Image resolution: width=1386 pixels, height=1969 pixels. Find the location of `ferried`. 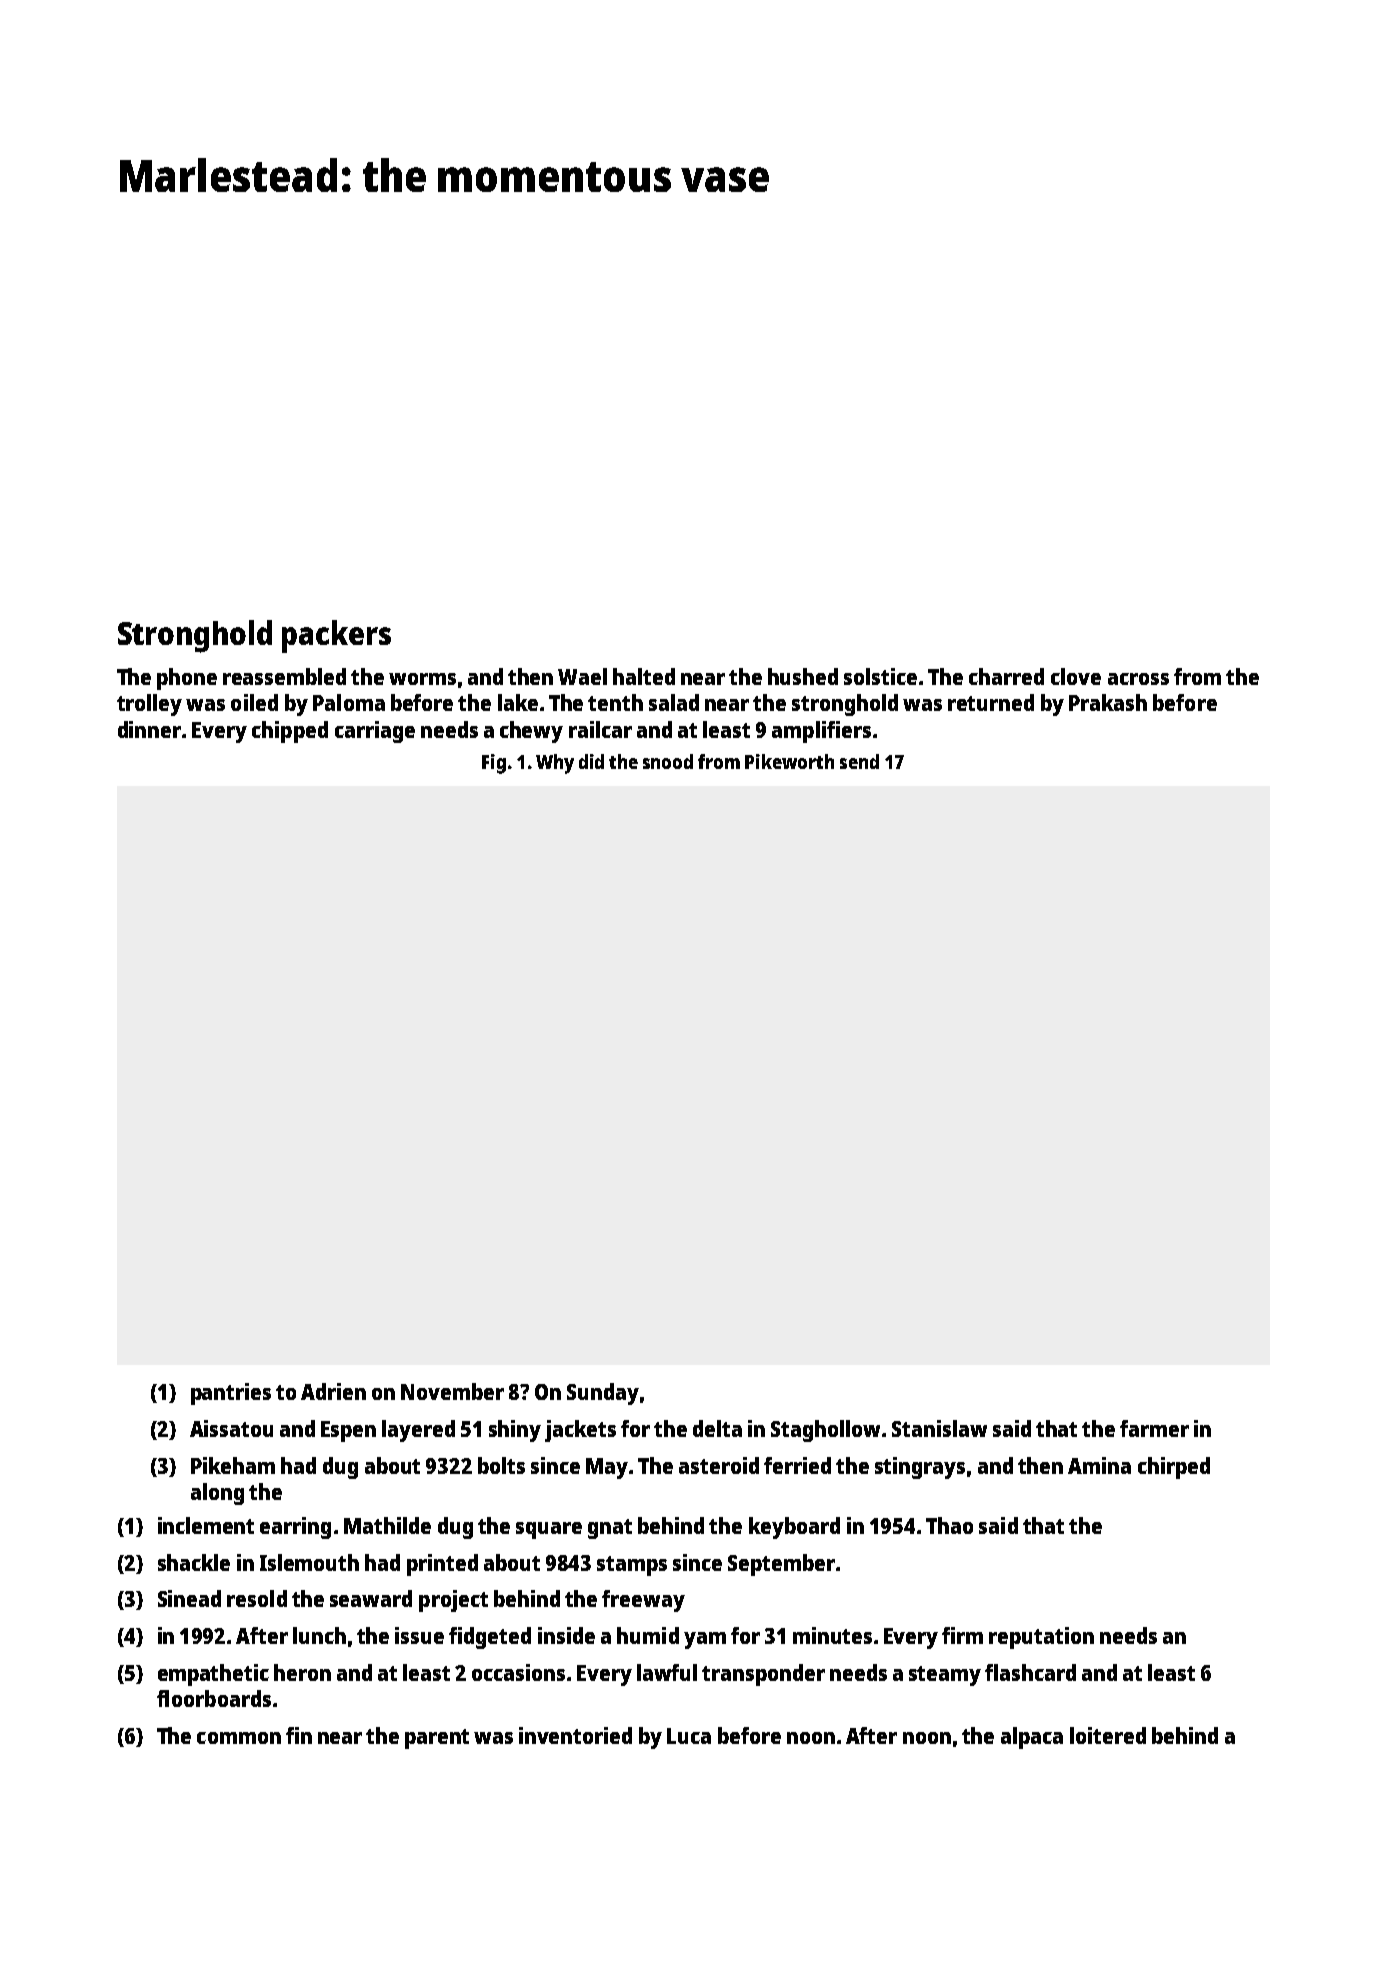

ferried is located at coordinates (797, 1465).
